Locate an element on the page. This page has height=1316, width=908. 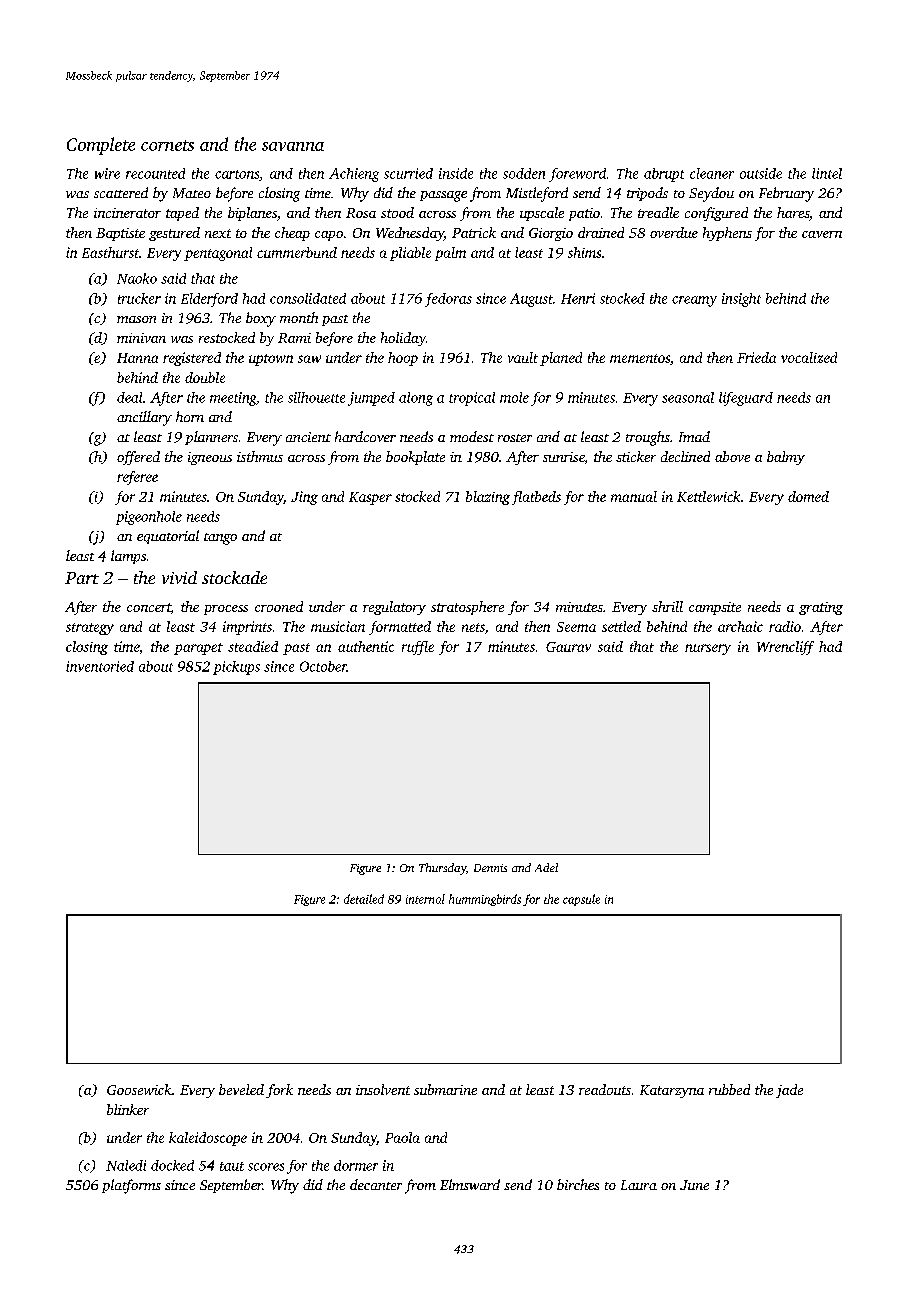
gestured is located at coordinates (174, 234).
